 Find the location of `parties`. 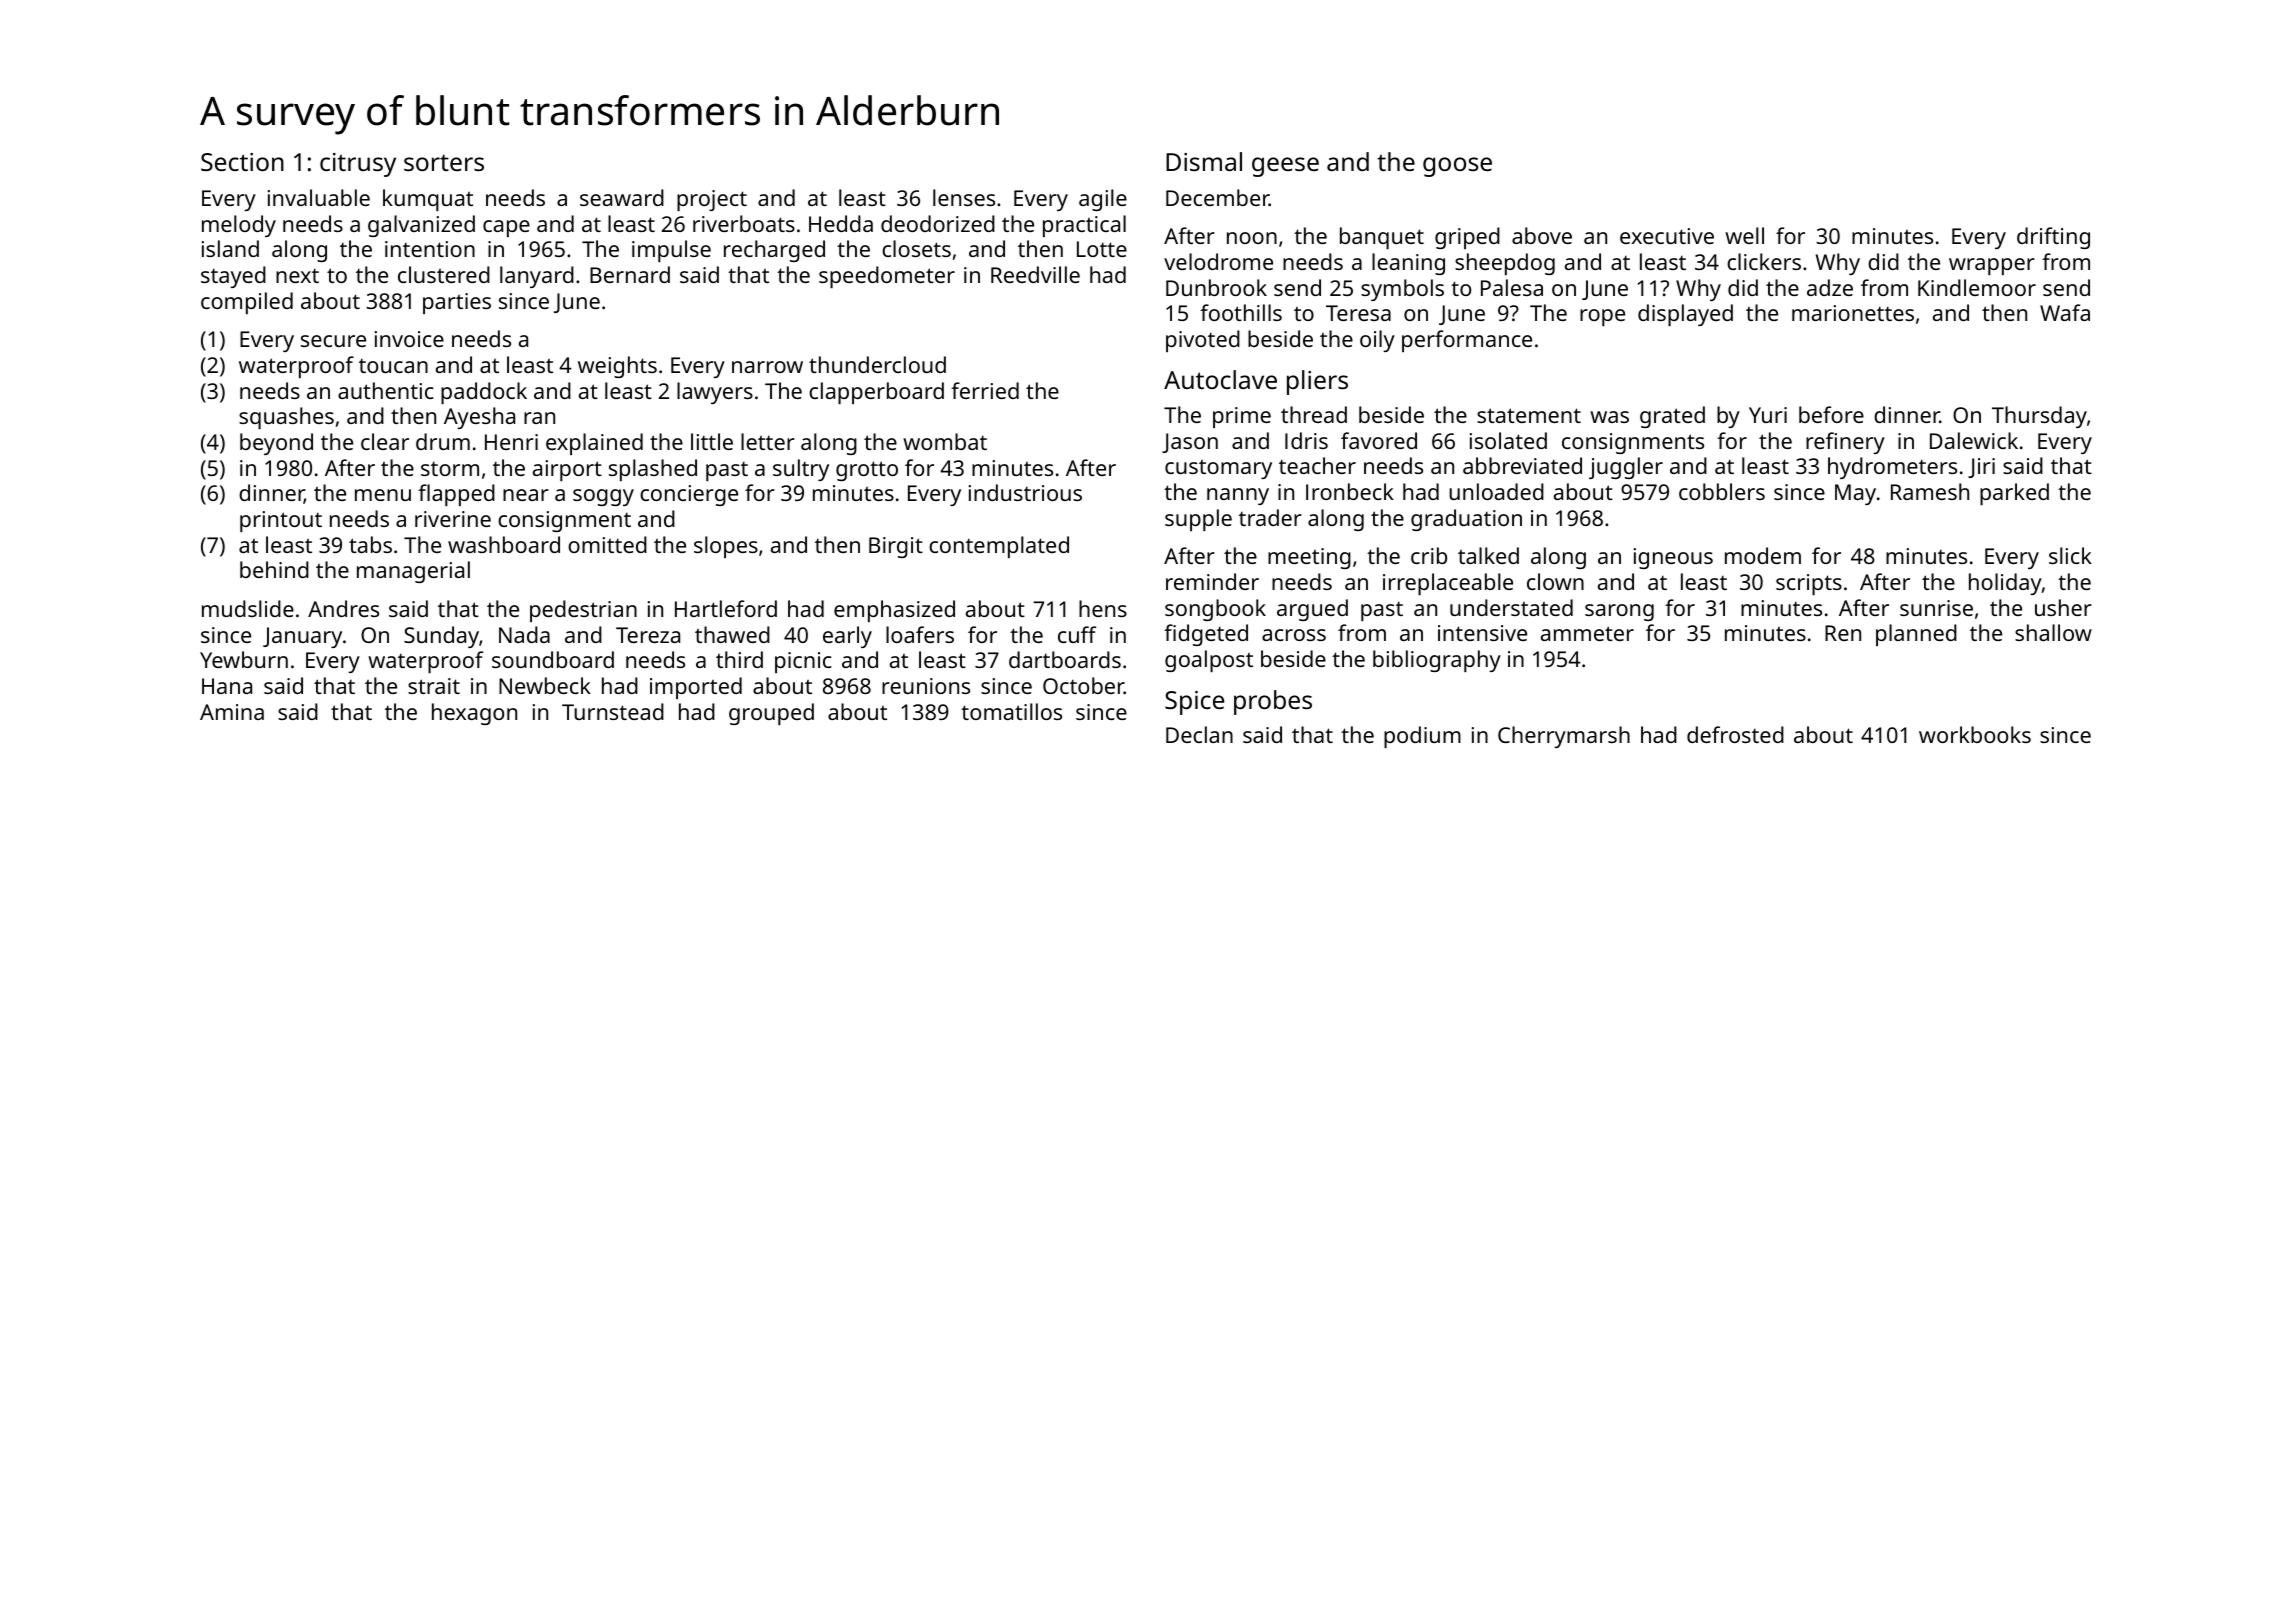

parties is located at coordinates (457, 303).
